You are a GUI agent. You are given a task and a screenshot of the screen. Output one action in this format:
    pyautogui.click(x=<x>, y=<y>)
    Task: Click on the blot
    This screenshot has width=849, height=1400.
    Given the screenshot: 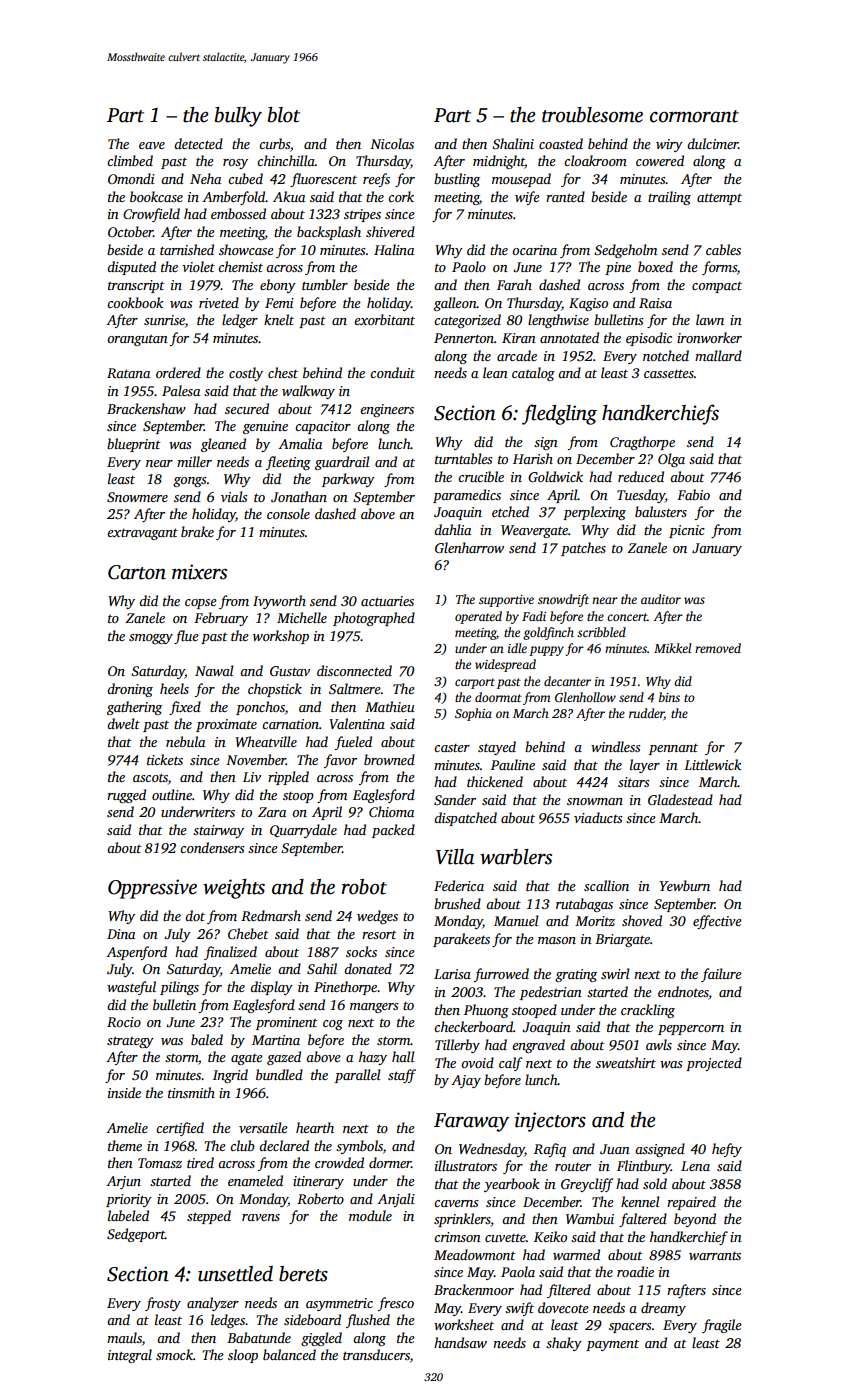 What is the action you would take?
    pyautogui.click(x=284, y=115)
